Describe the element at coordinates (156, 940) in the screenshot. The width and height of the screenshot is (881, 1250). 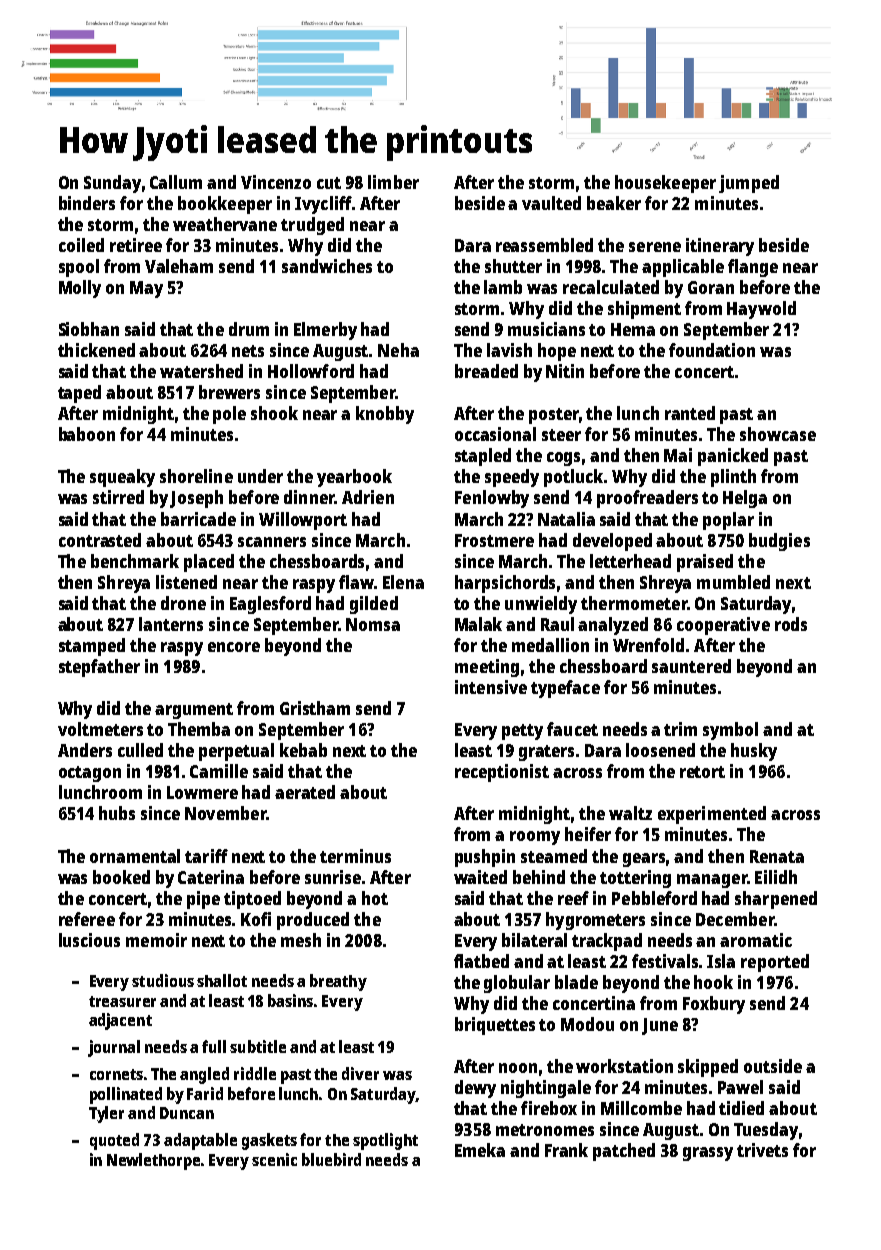
I see `memoir` at that location.
